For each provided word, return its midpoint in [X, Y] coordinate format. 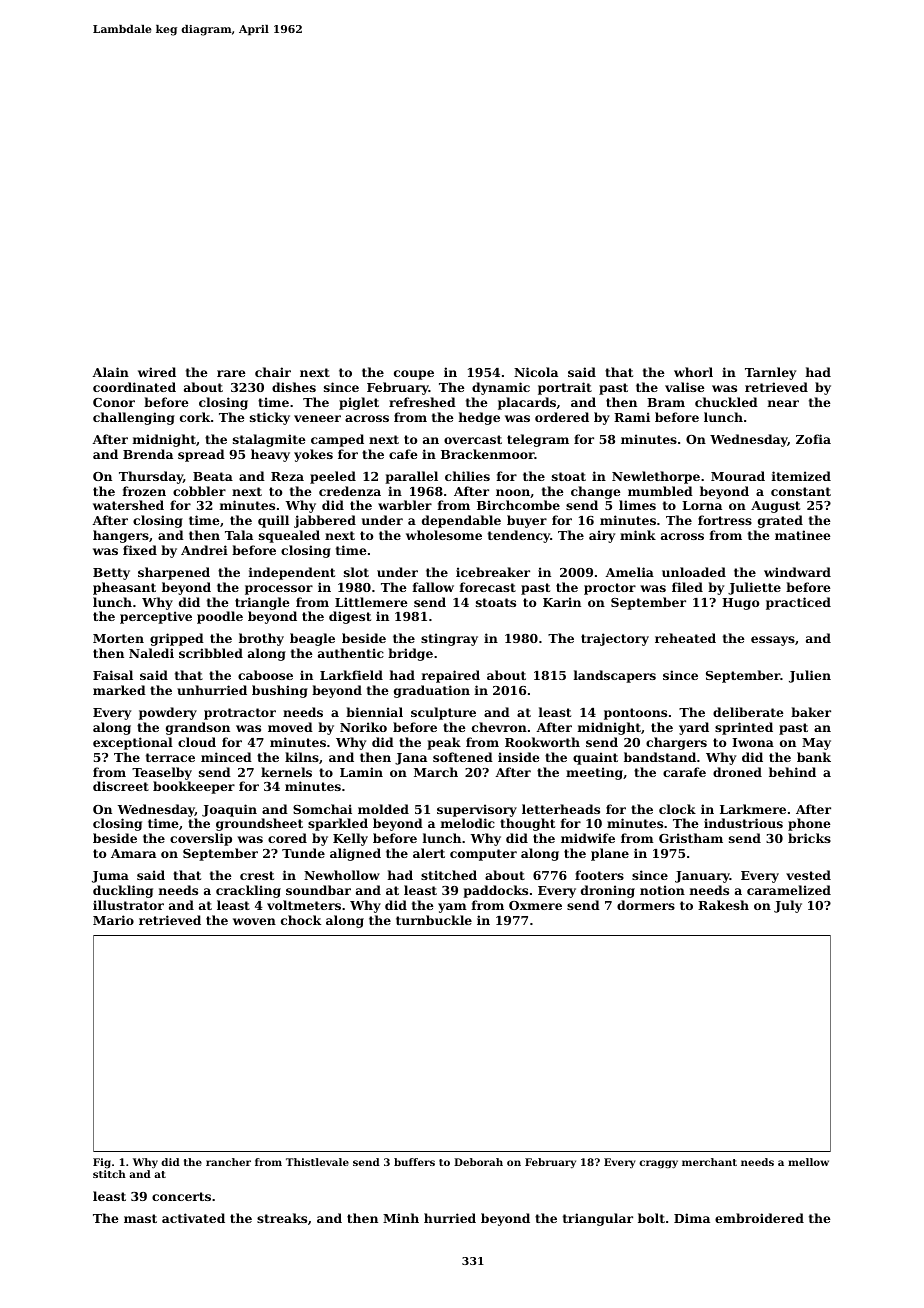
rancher [228, 1162]
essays [773, 641]
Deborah [478, 1162]
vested [808, 875]
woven [254, 921]
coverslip [201, 839]
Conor [114, 402]
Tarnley [770, 373]
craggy [658, 1164]
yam [452, 908]
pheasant [124, 588]
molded [383, 809]
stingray [449, 639]
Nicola [536, 372]
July [788, 906]
